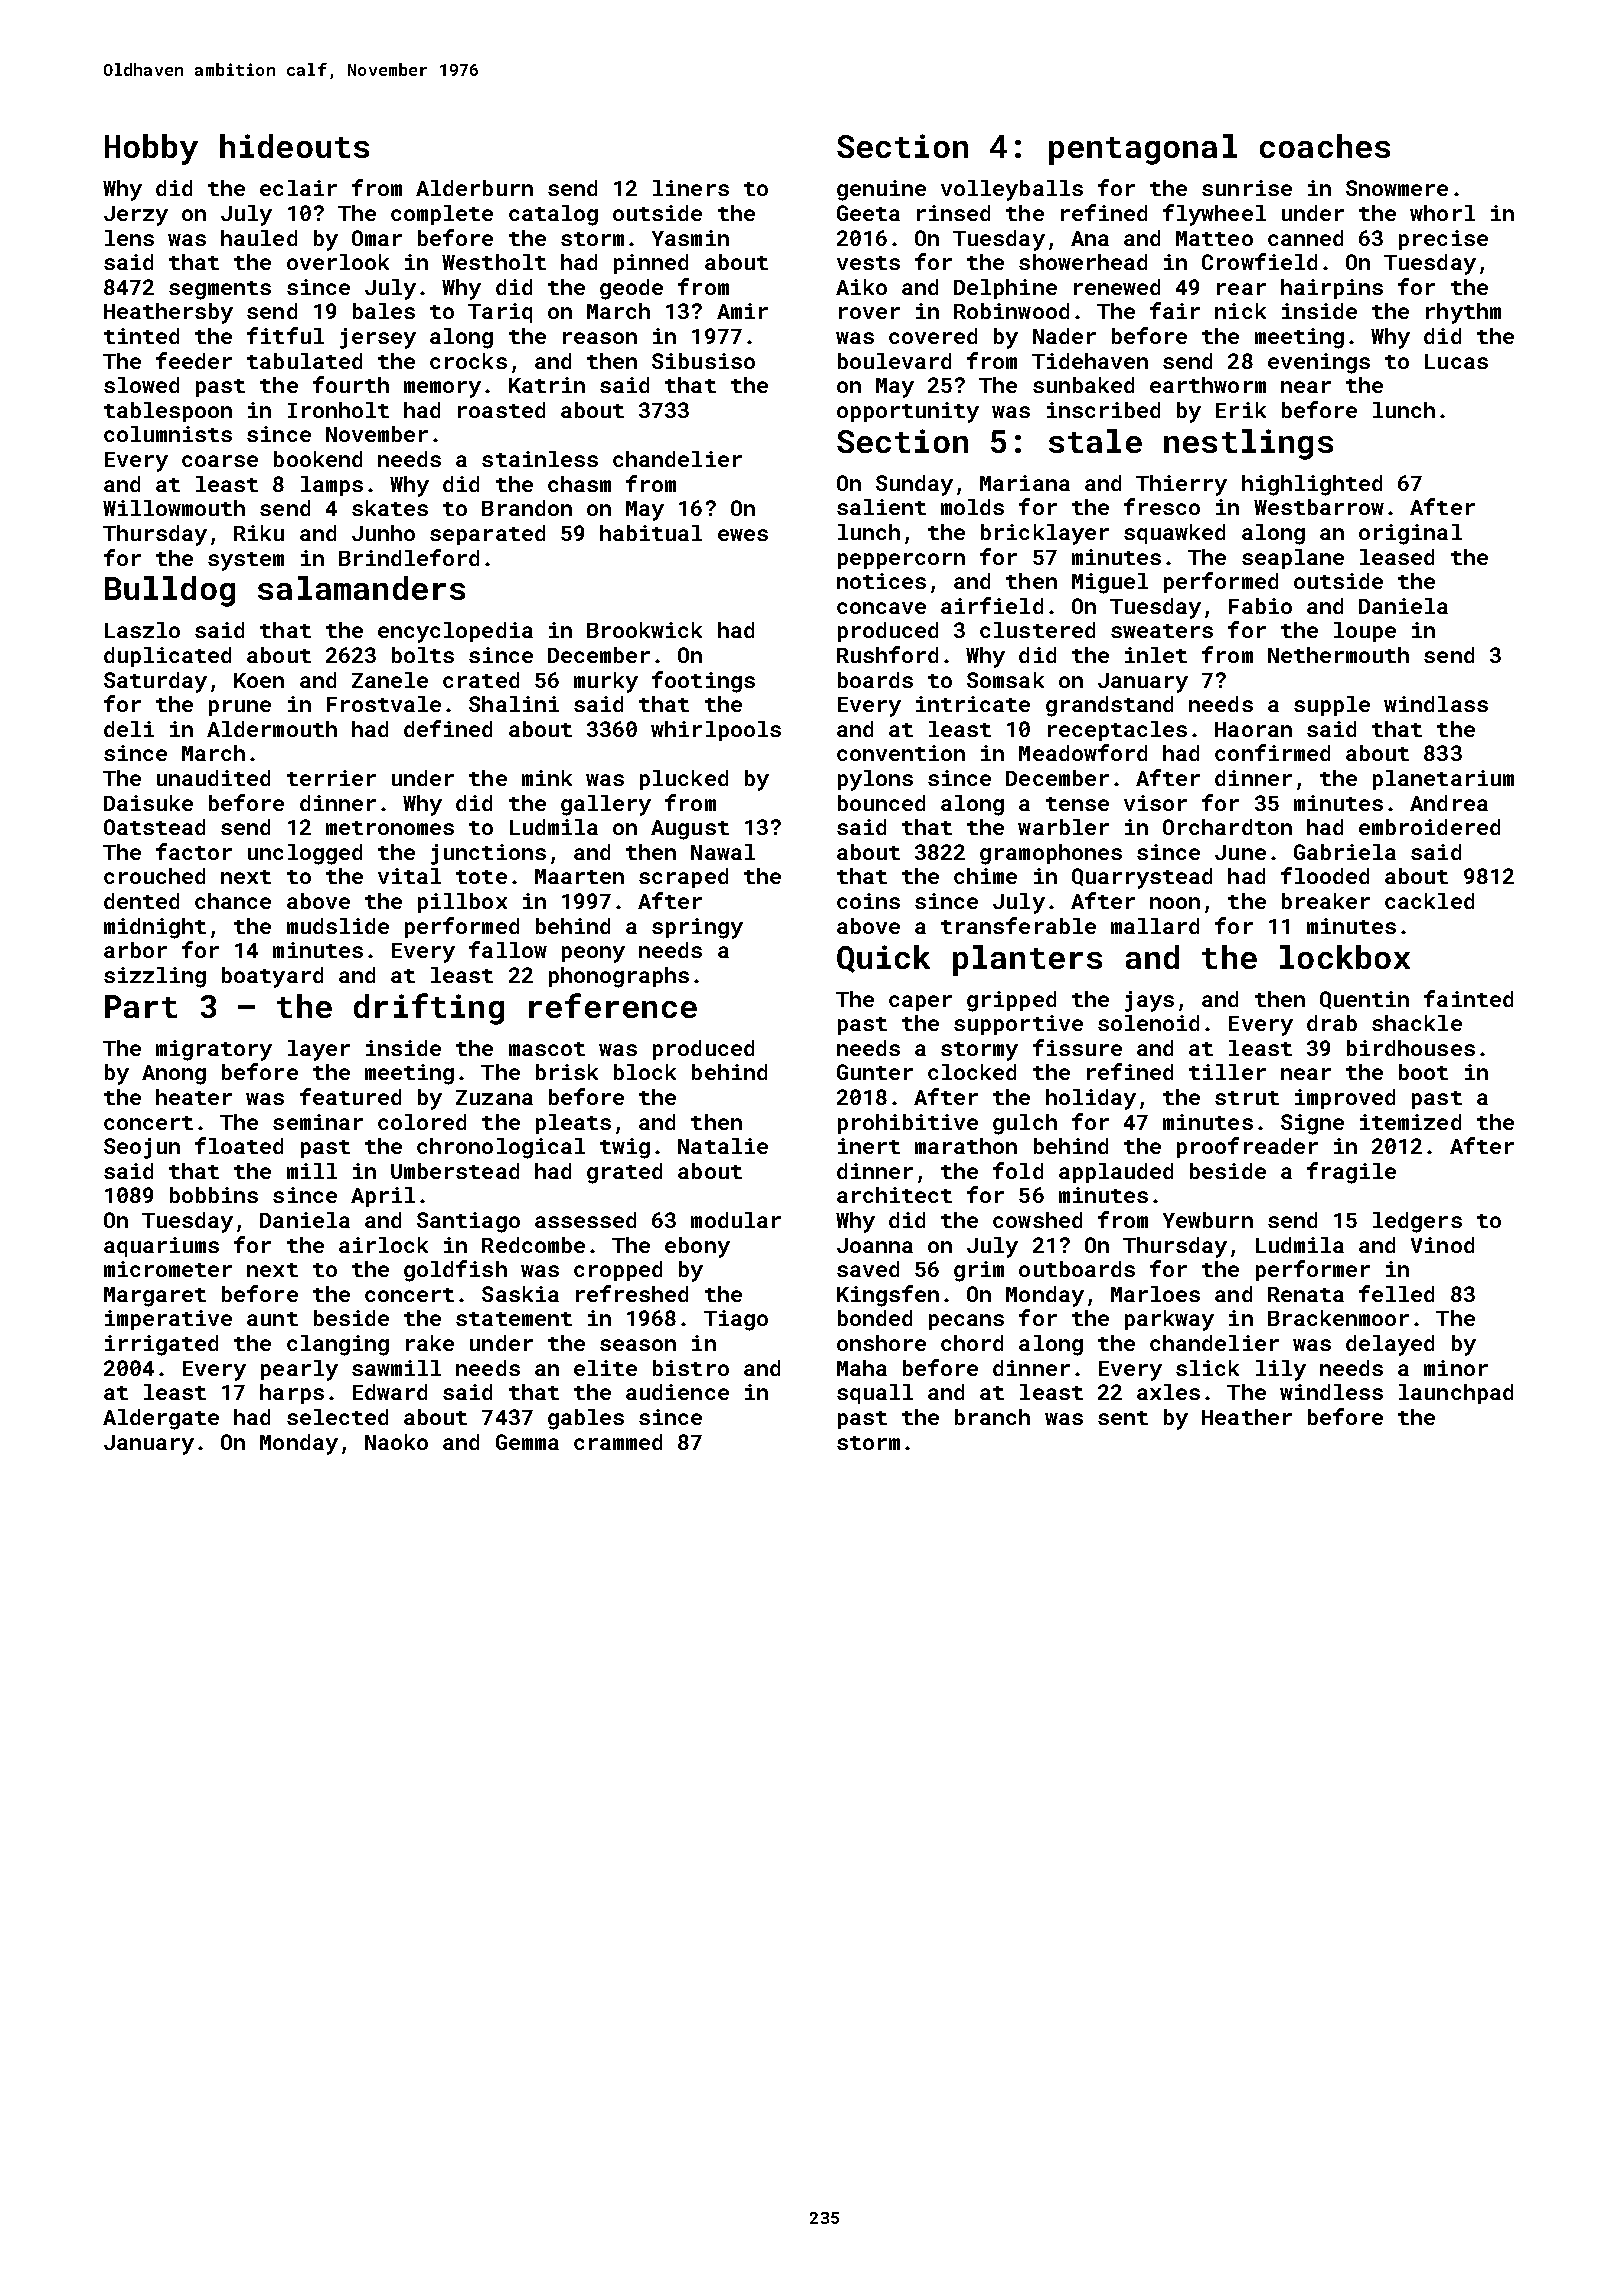  Describe the element at coordinates (151, 149) in the document. I see `Hobby` at that location.
